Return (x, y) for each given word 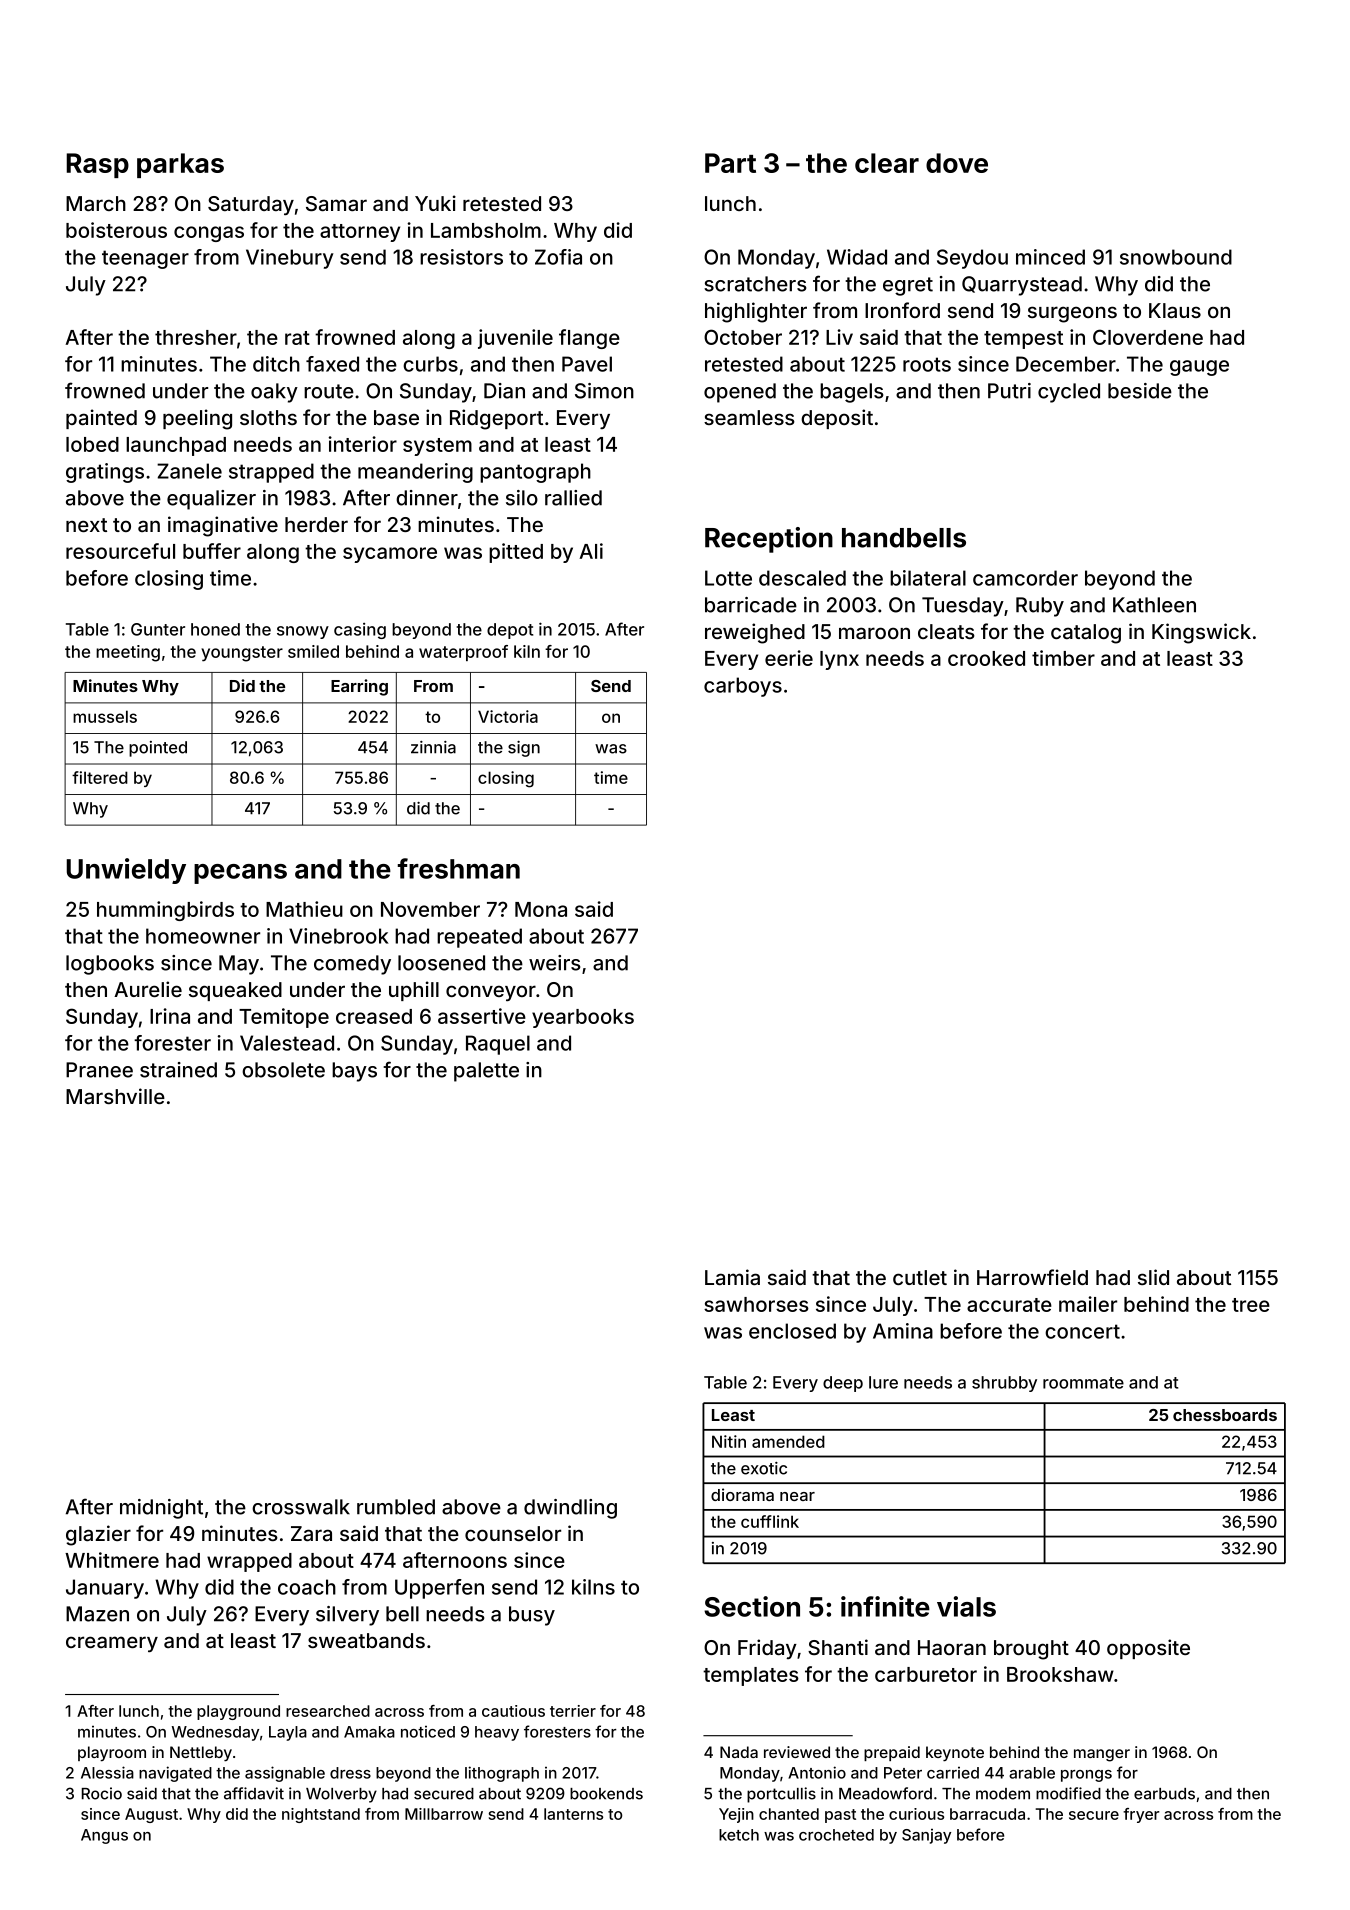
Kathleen (1154, 605)
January (105, 1589)
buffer (212, 551)
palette (486, 1072)
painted (101, 419)
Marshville (115, 1096)
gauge (1199, 368)
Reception (769, 540)
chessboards (1225, 1415)
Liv (839, 337)
